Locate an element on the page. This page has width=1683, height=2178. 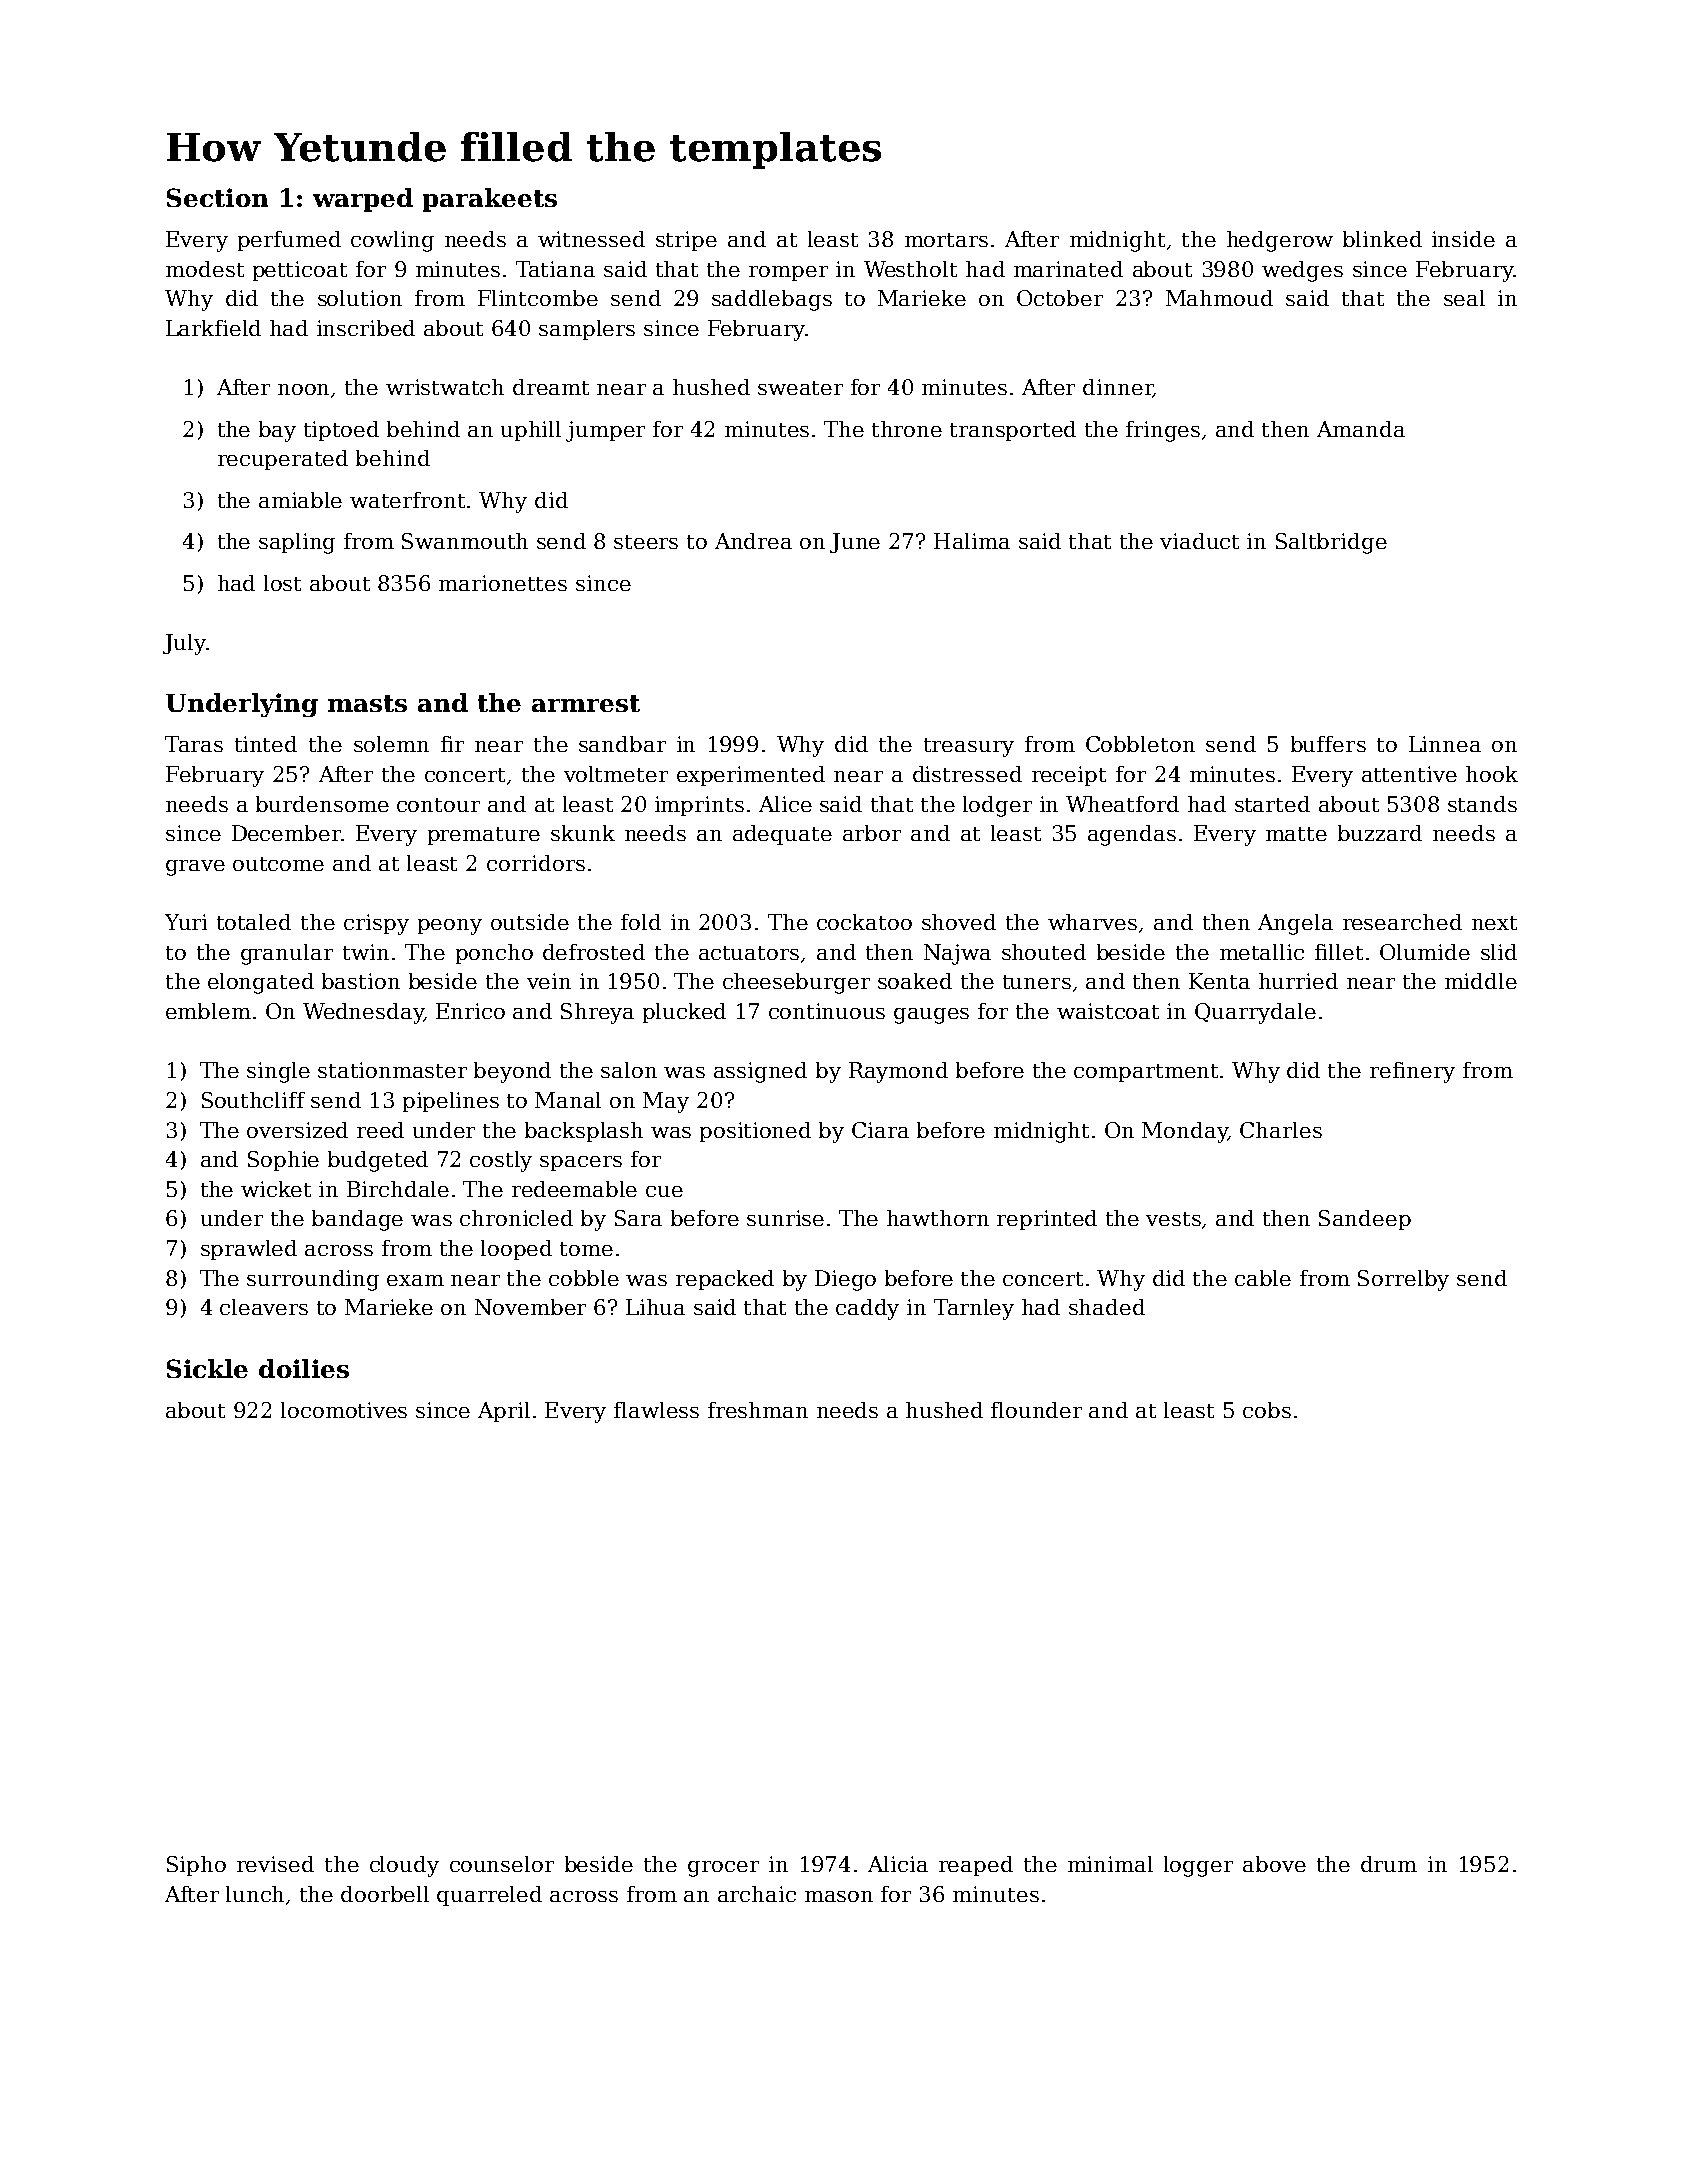
June is located at coordinates (855, 543).
